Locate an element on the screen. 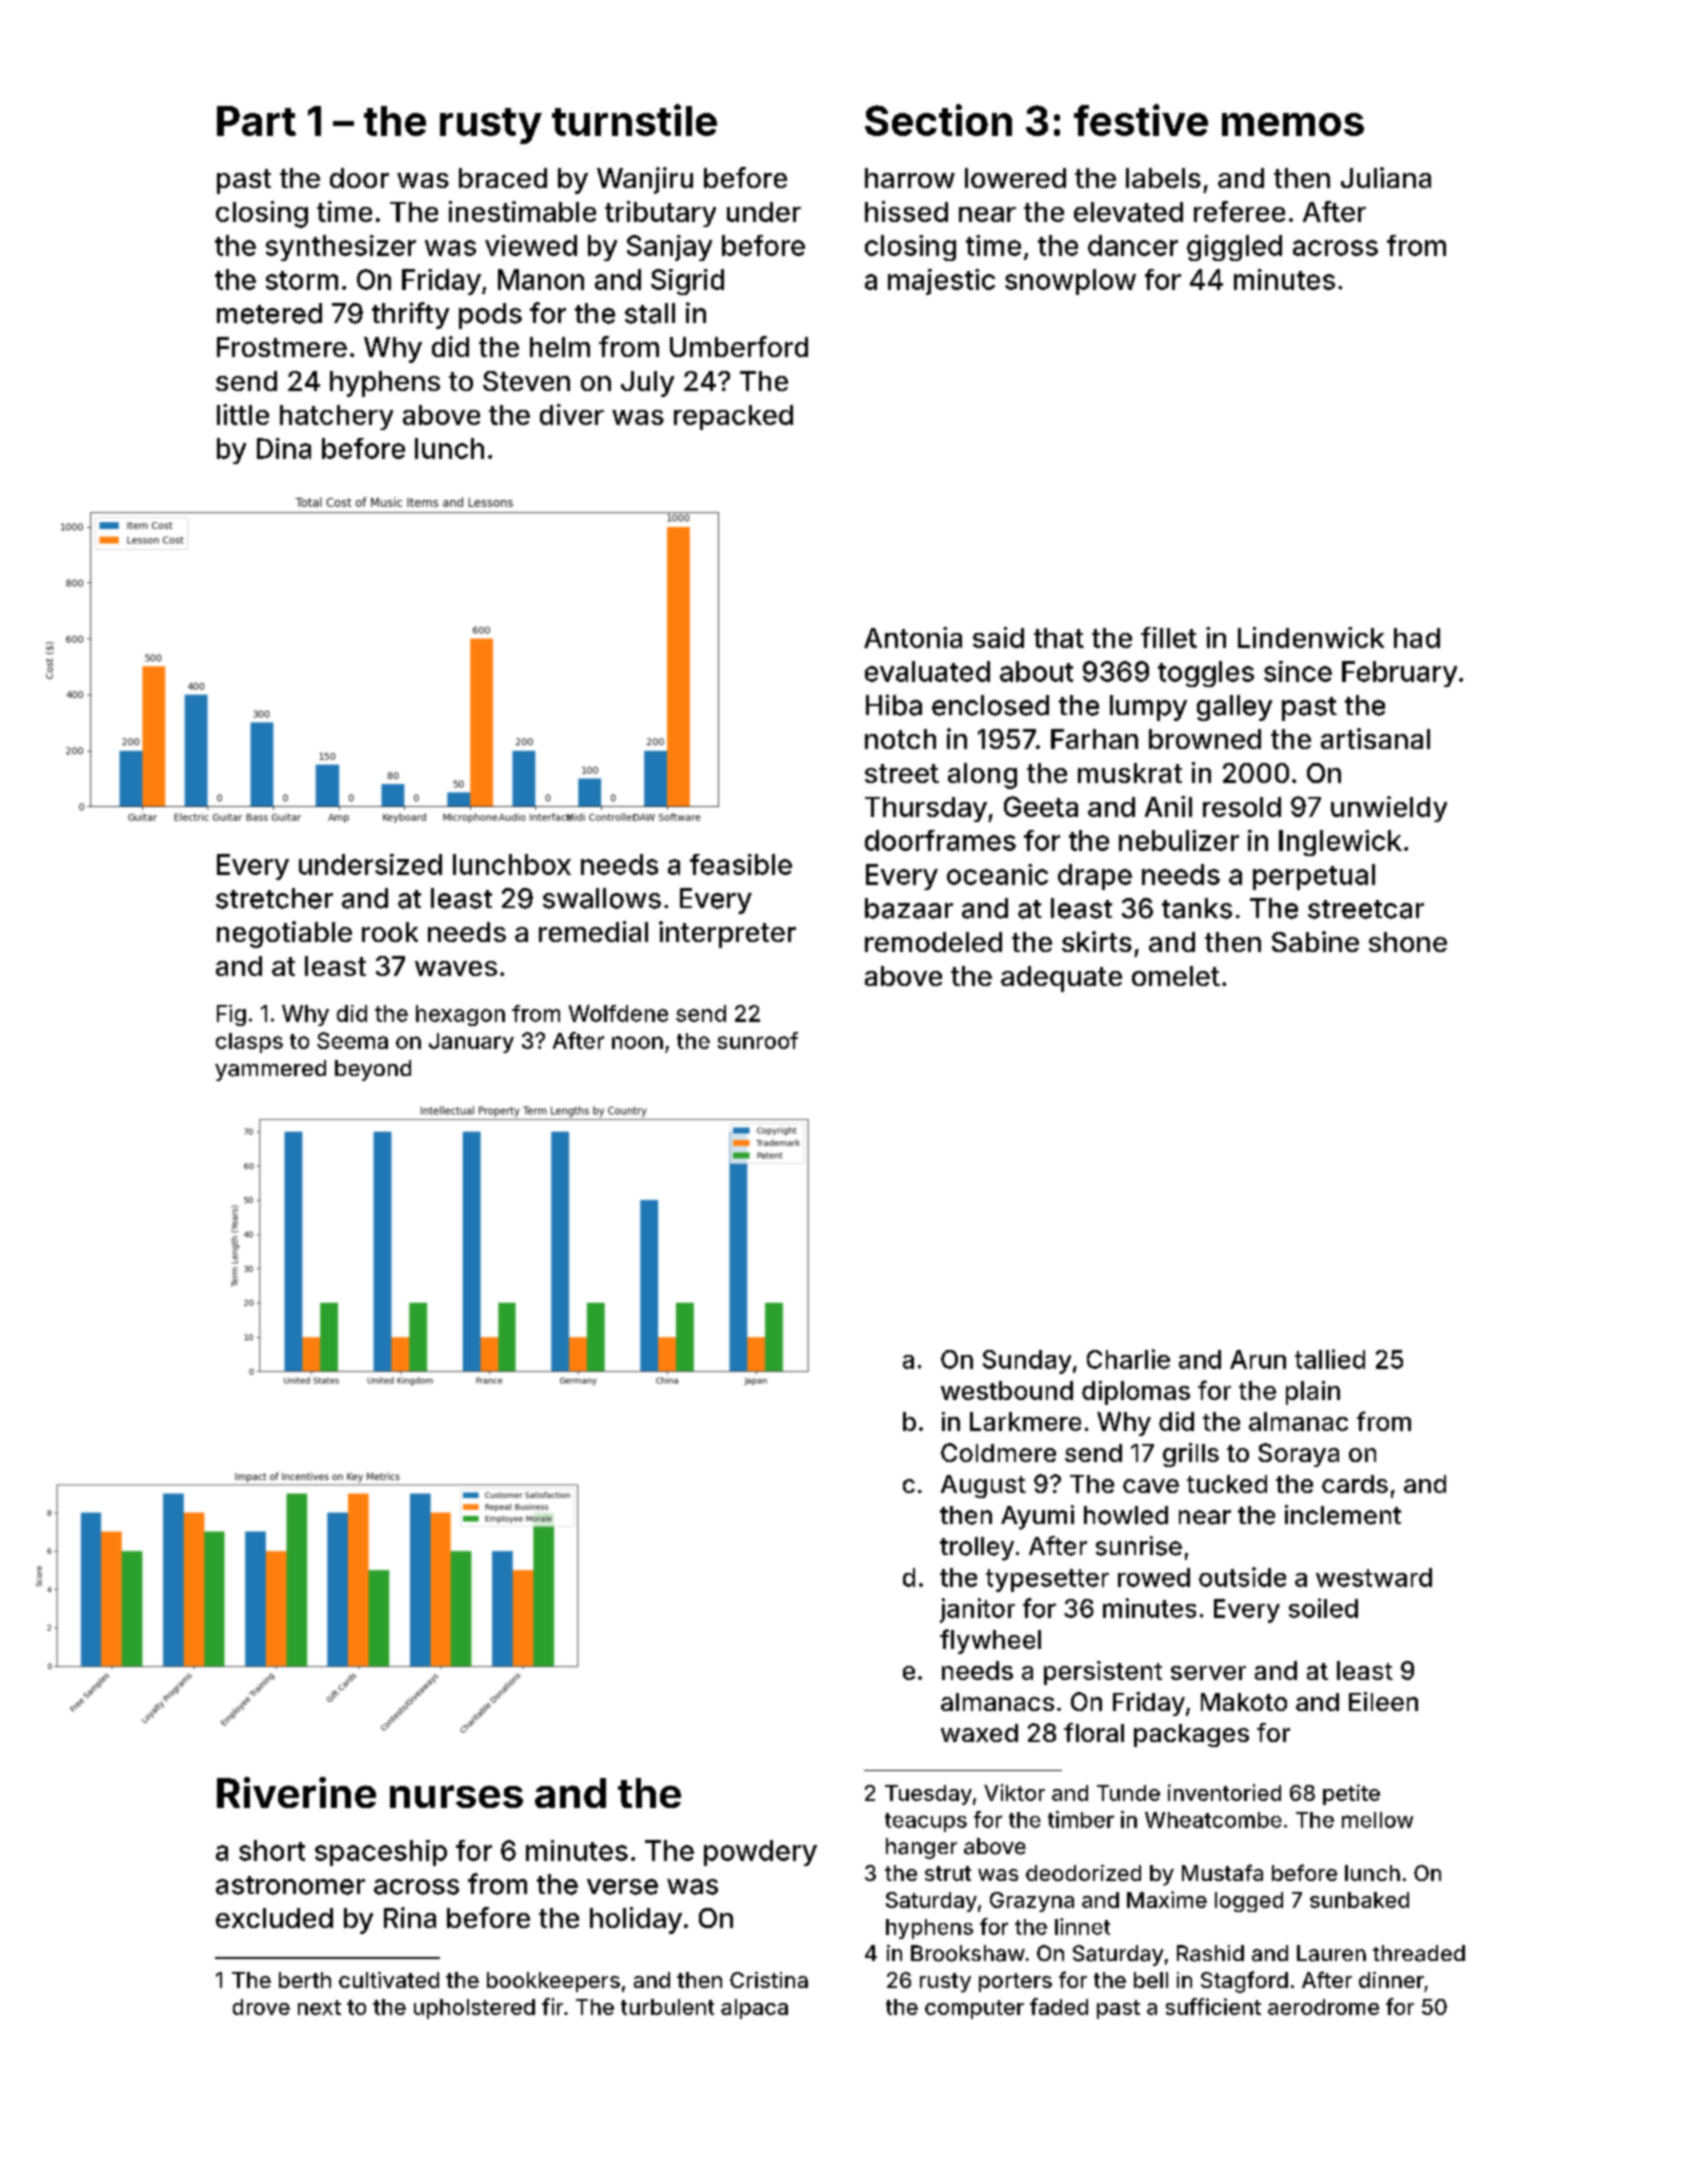 This screenshot has height=2178, width=1683. diplomas is located at coordinates (1136, 1393).
